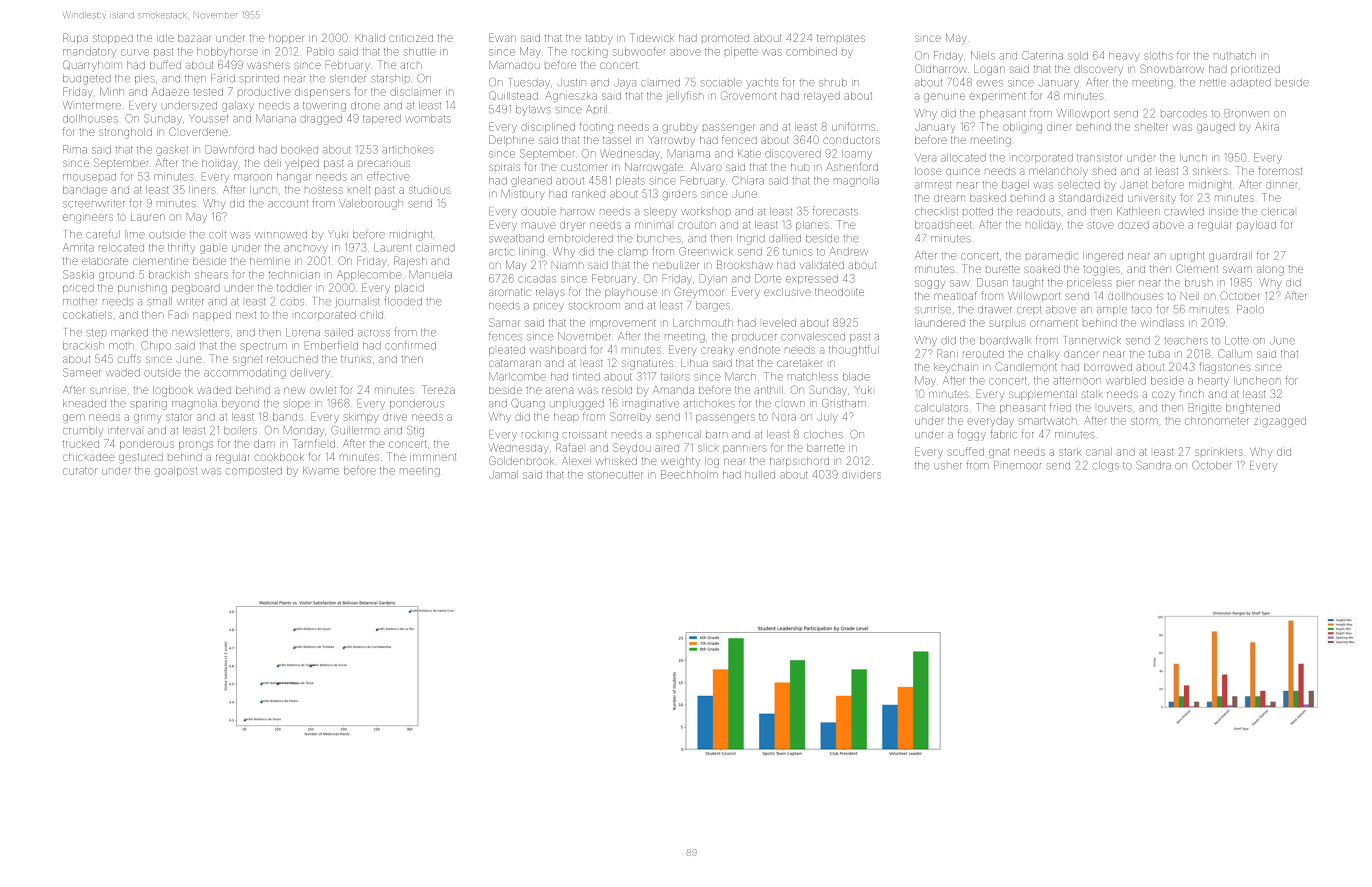 The width and height of the document is (1372, 887). I want to click on Tidewick, so click(652, 37).
